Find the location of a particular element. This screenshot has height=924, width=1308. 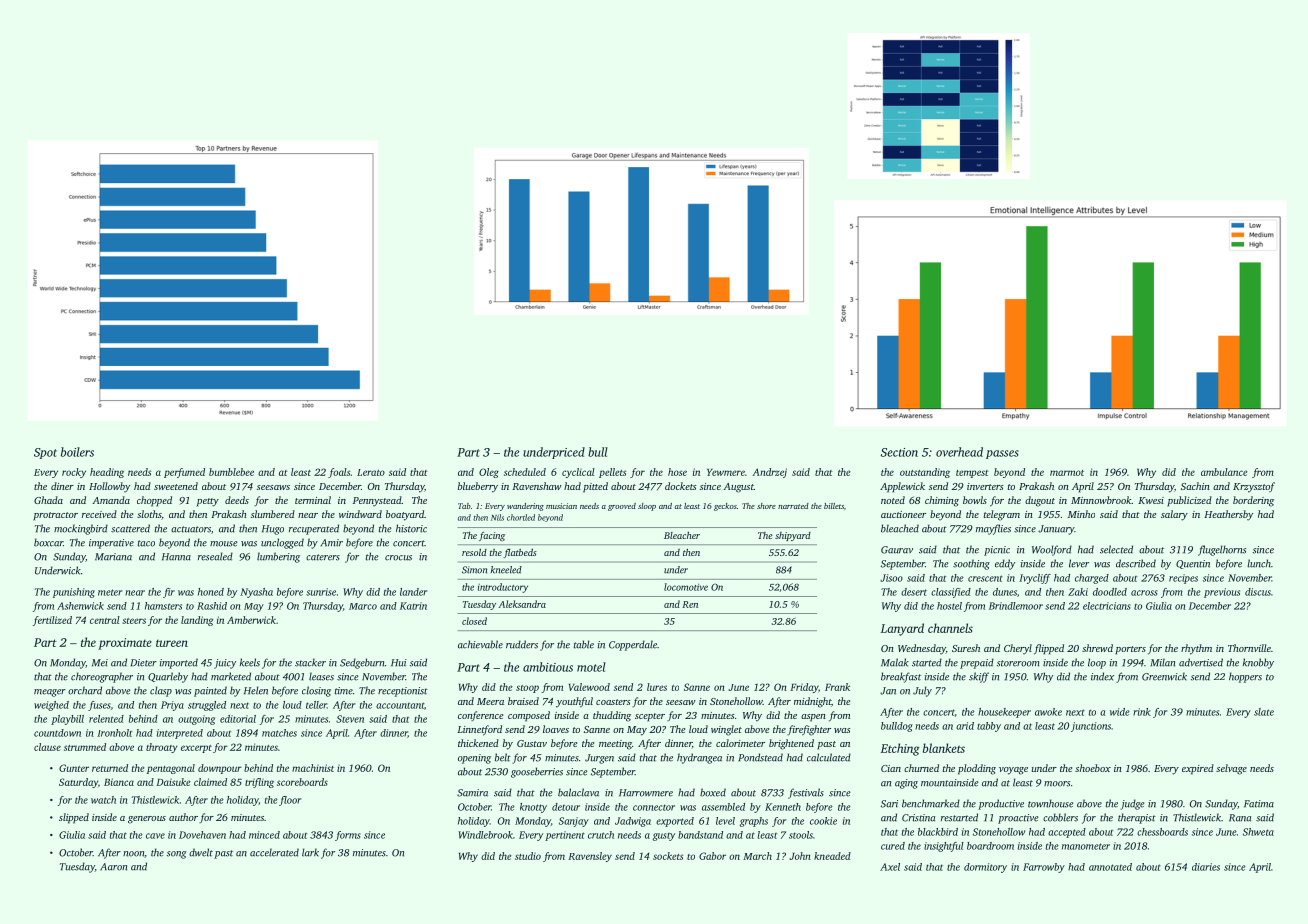

noon is located at coordinates (133, 854).
